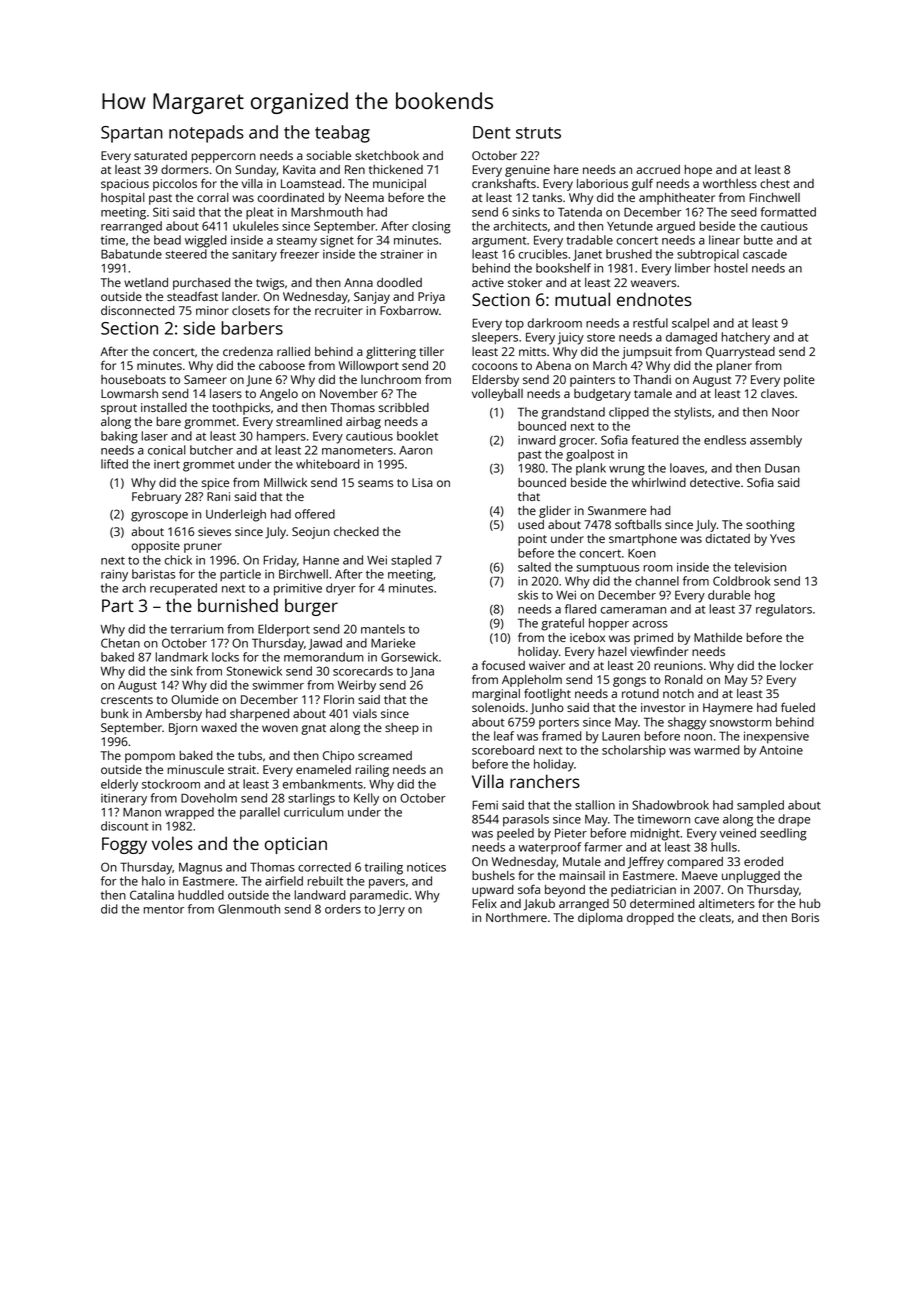 This screenshot has height=1308, width=924. I want to click on lifted, so click(114, 464).
